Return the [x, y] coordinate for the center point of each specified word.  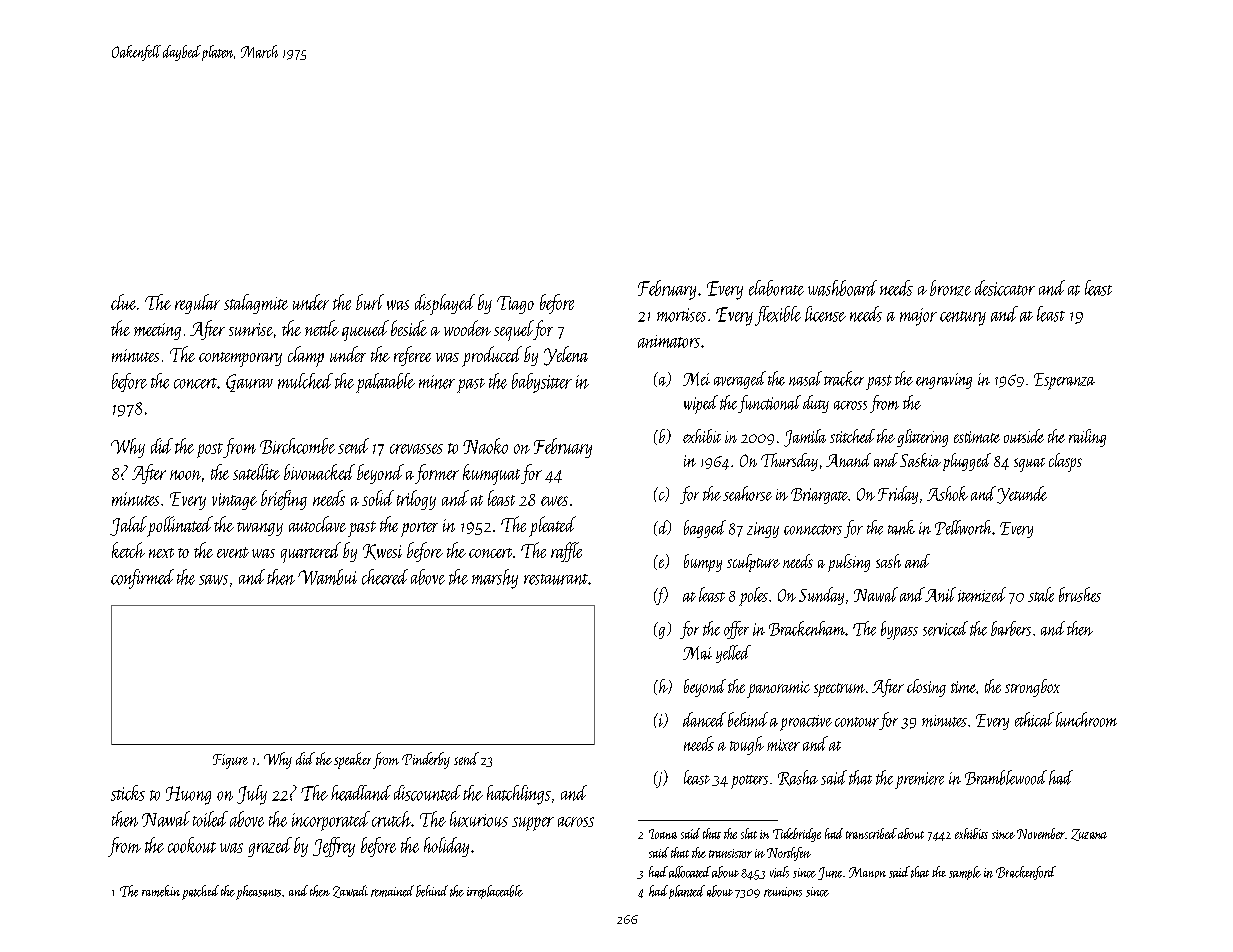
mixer [783, 745]
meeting [157, 331]
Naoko [485, 446]
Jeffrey [334, 847]
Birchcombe [297, 446]
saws [213, 580]
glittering [922, 438]
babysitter [542, 383]
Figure [230, 761]
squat [1029, 465]
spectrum [839, 690]
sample [965, 873]
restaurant [556, 579]
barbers [1011, 628]
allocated [690, 872]
